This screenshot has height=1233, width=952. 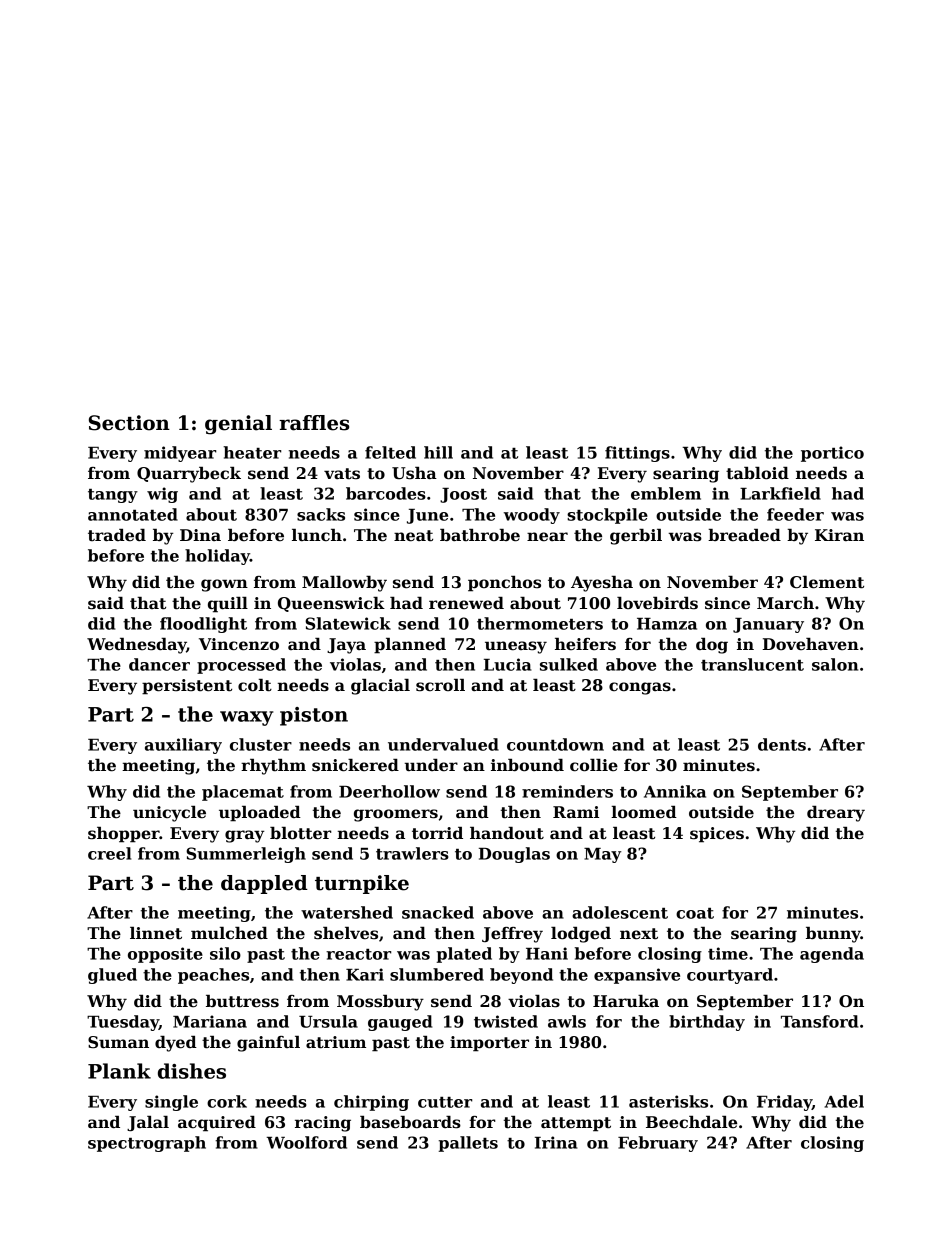 What do you see at coordinates (112, 976) in the screenshot?
I see `glued` at bounding box center [112, 976].
